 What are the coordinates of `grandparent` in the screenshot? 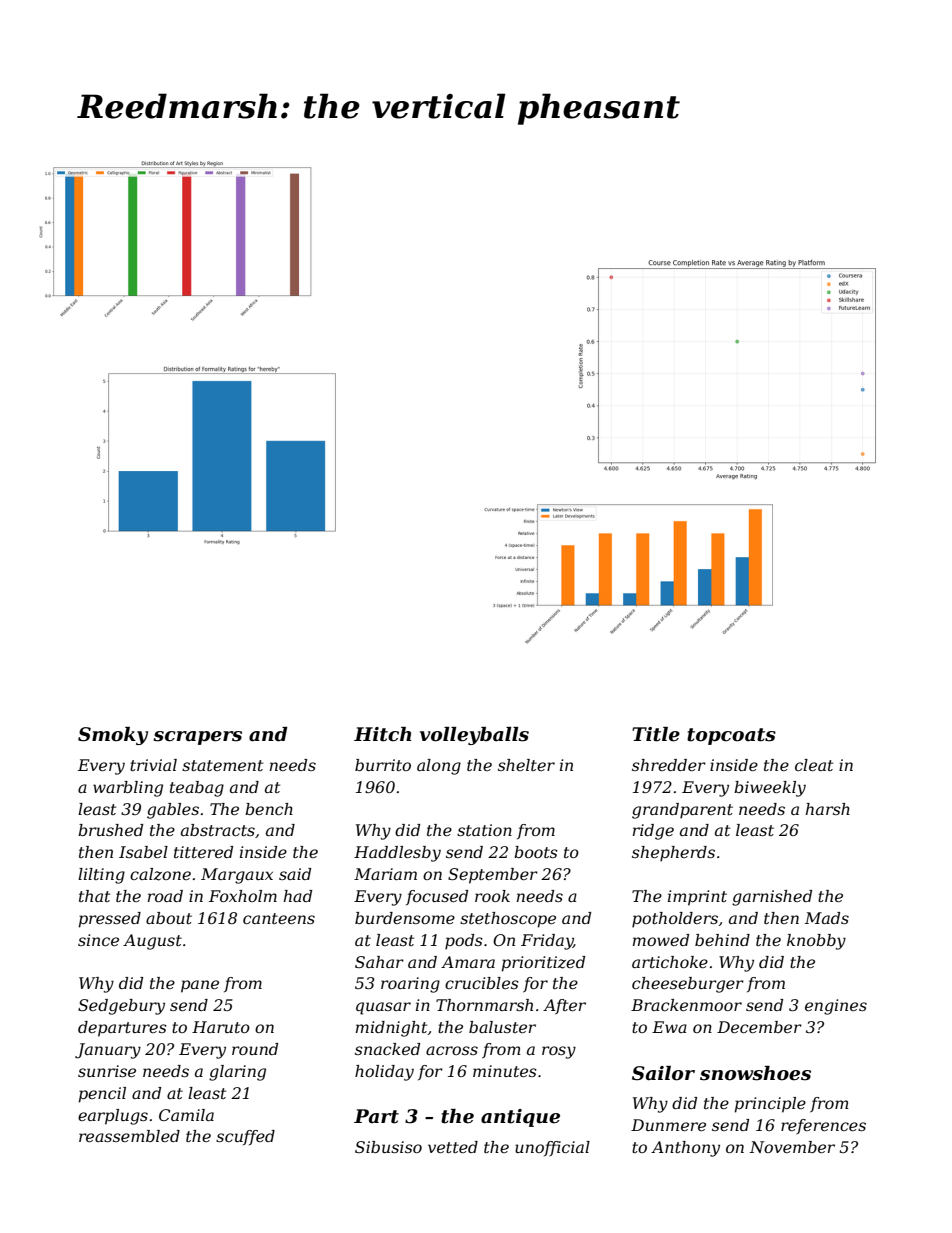 It's located at (682, 811).
